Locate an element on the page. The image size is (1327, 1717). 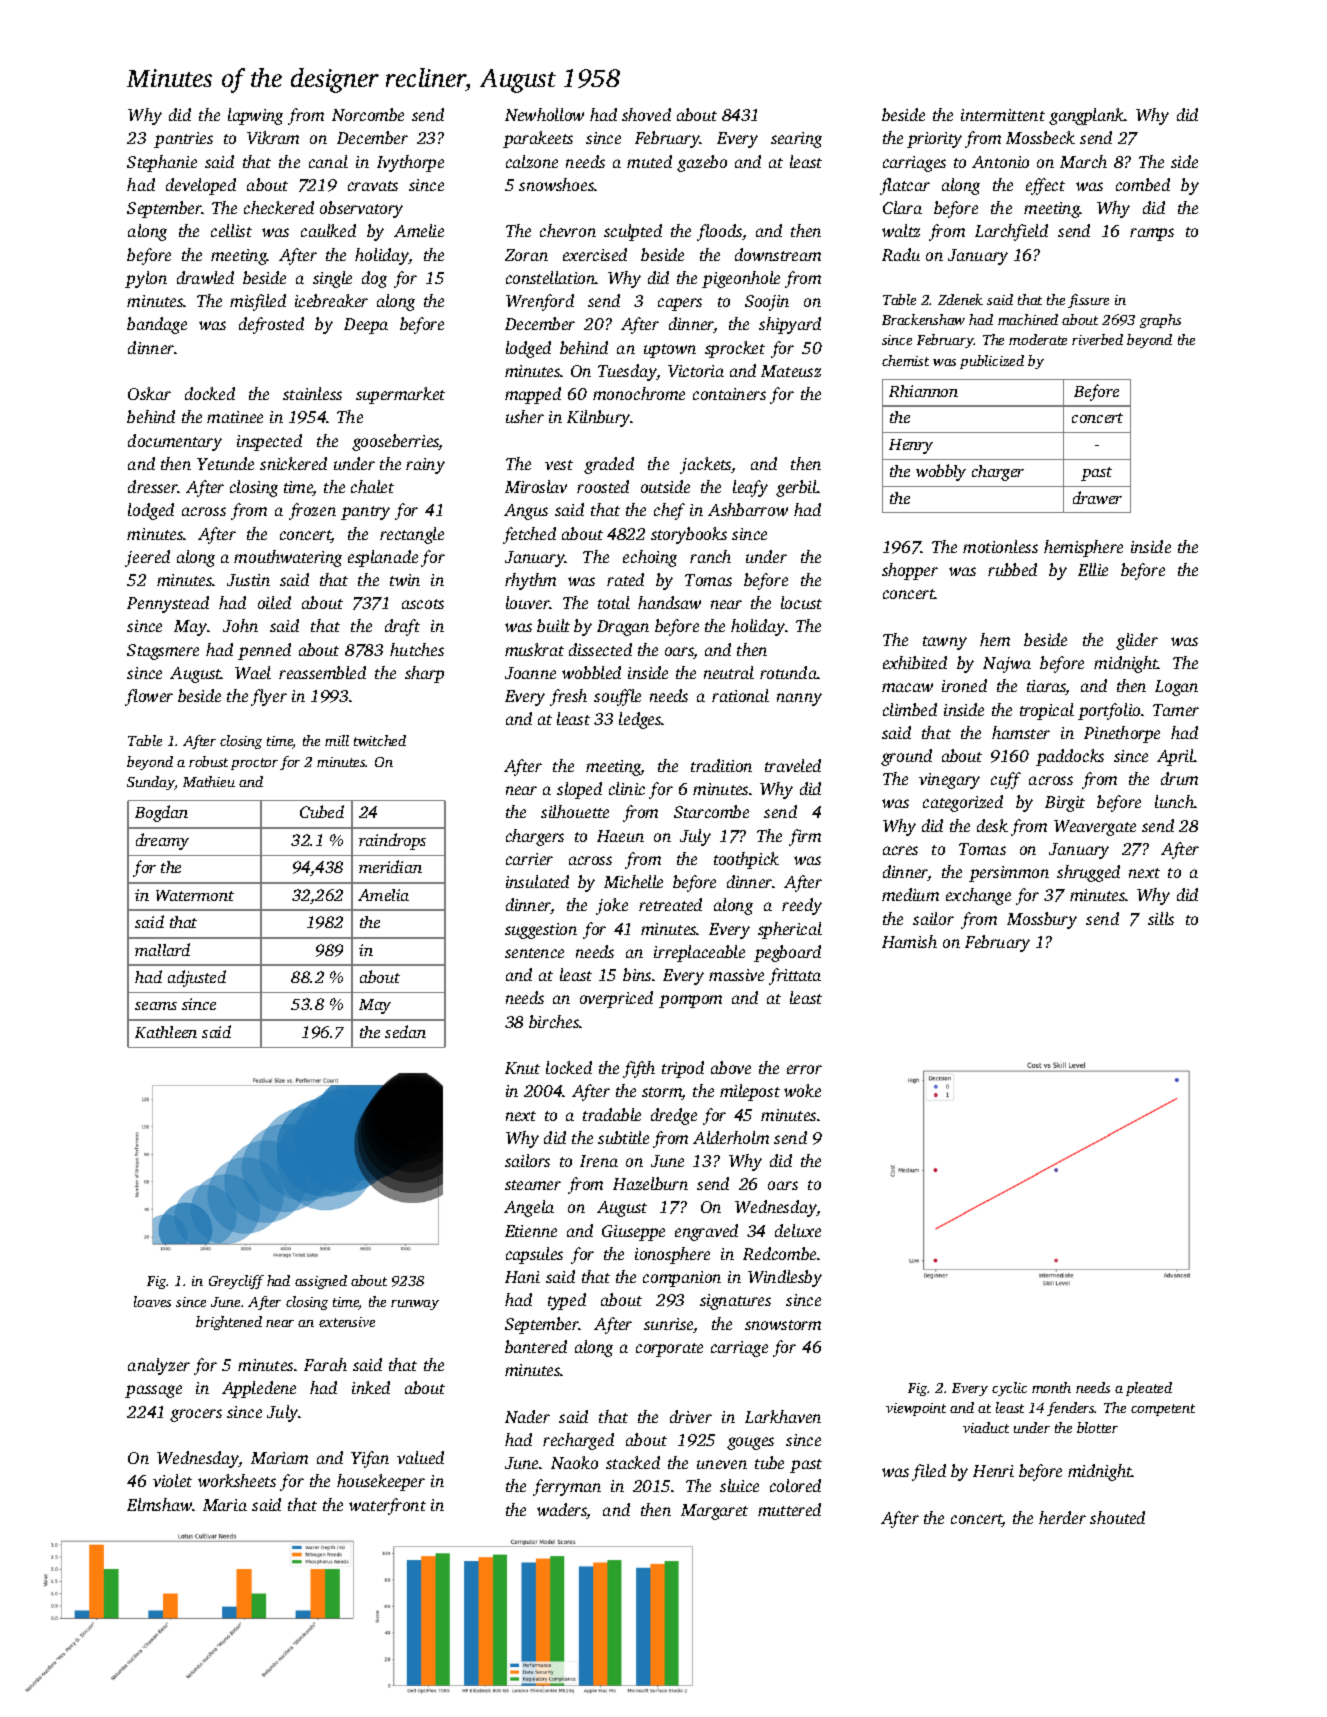
meridian is located at coordinates (390, 866).
